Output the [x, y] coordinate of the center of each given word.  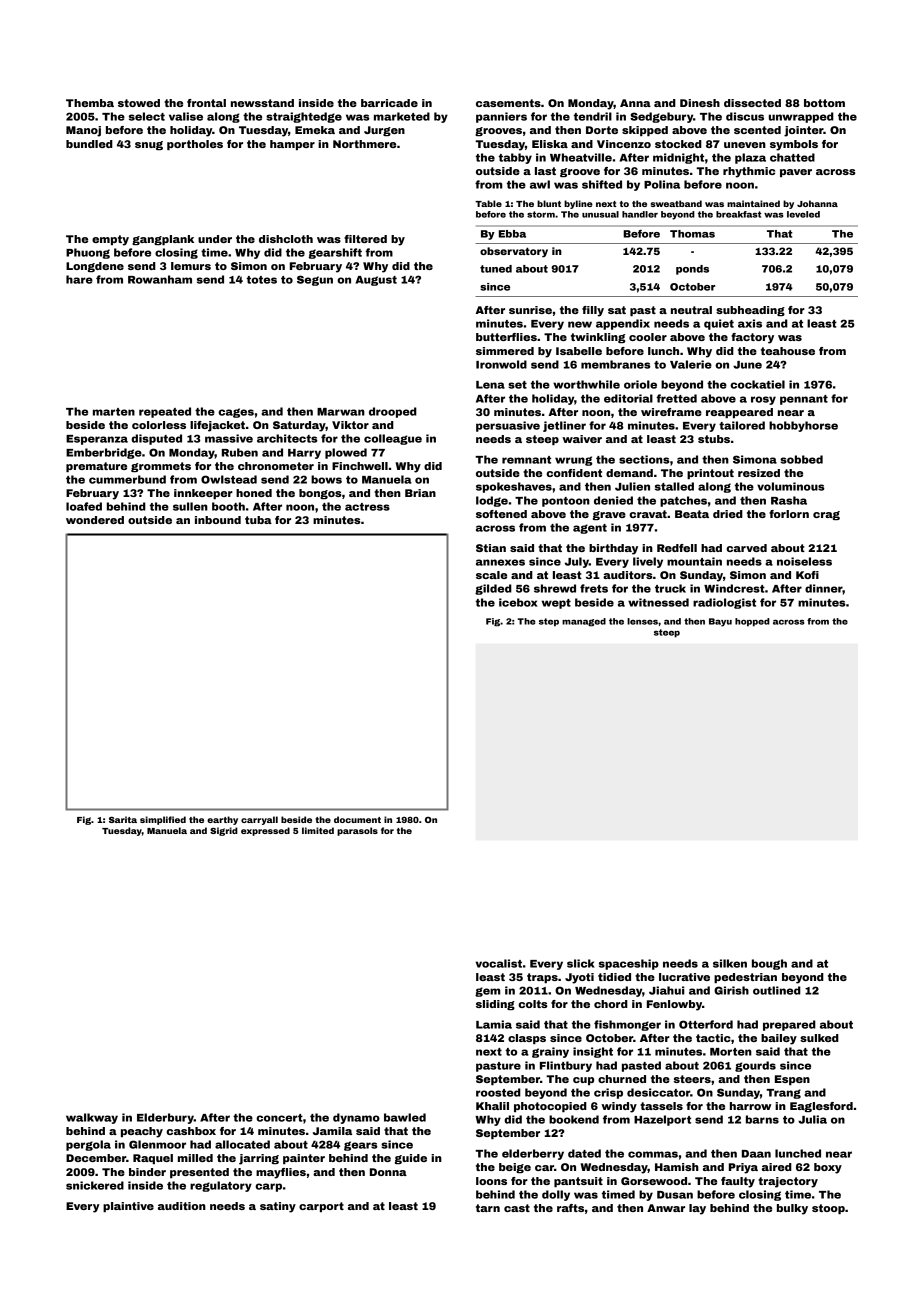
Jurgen [384, 131]
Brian [420, 493]
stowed [139, 103]
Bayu [720, 622]
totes [262, 280]
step [549, 622]
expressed [265, 831]
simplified [163, 820]
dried [728, 514]
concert [279, 1118]
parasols [357, 831]
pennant [804, 400]
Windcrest [734, 588]
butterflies [506, 337]
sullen [190, 506]
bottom [824, 103]
